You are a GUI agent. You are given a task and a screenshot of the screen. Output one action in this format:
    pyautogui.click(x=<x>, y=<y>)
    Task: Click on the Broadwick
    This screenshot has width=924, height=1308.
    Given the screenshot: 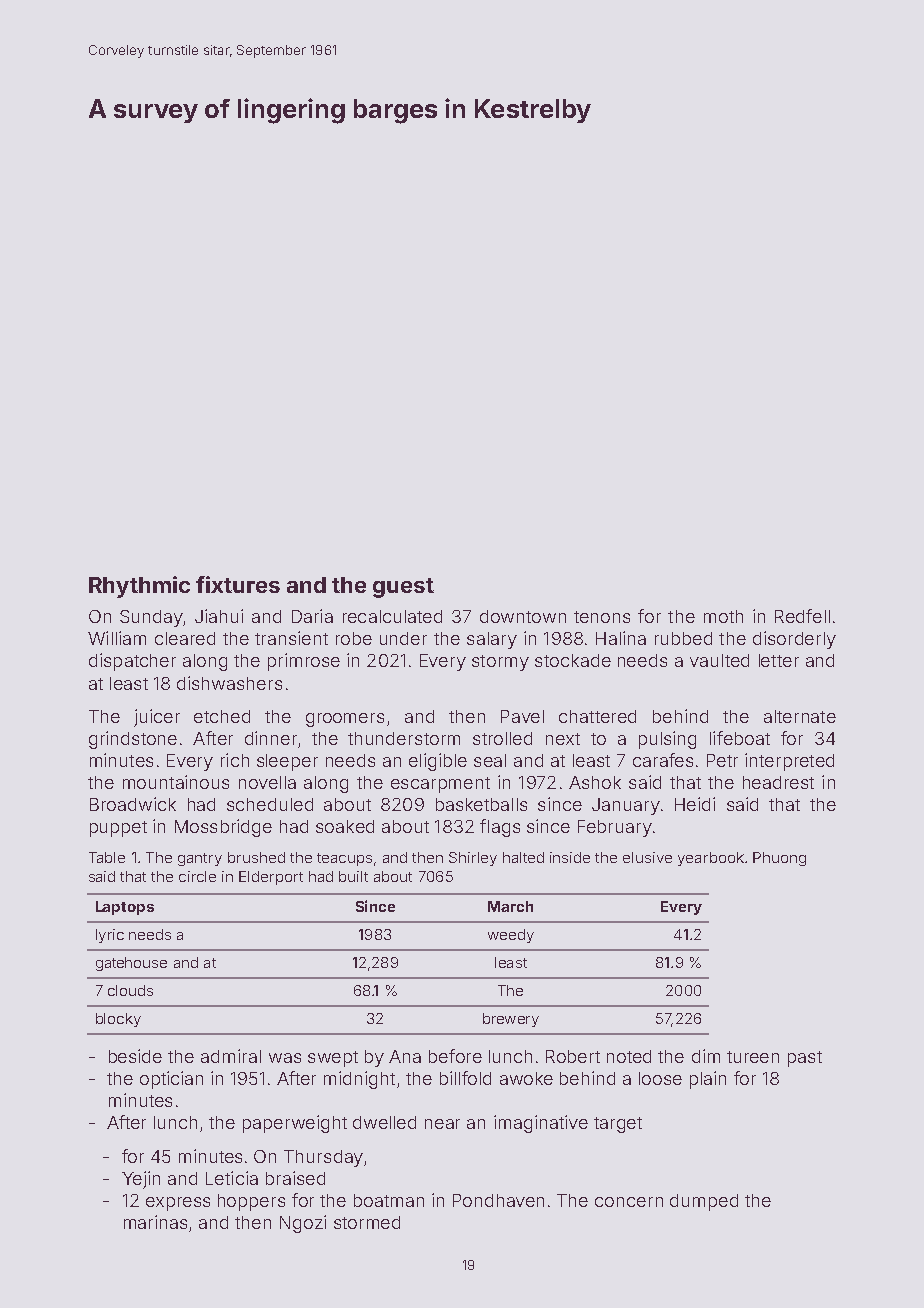 What is the action you would take?
    pyautogui.click(x=133, y=804)
